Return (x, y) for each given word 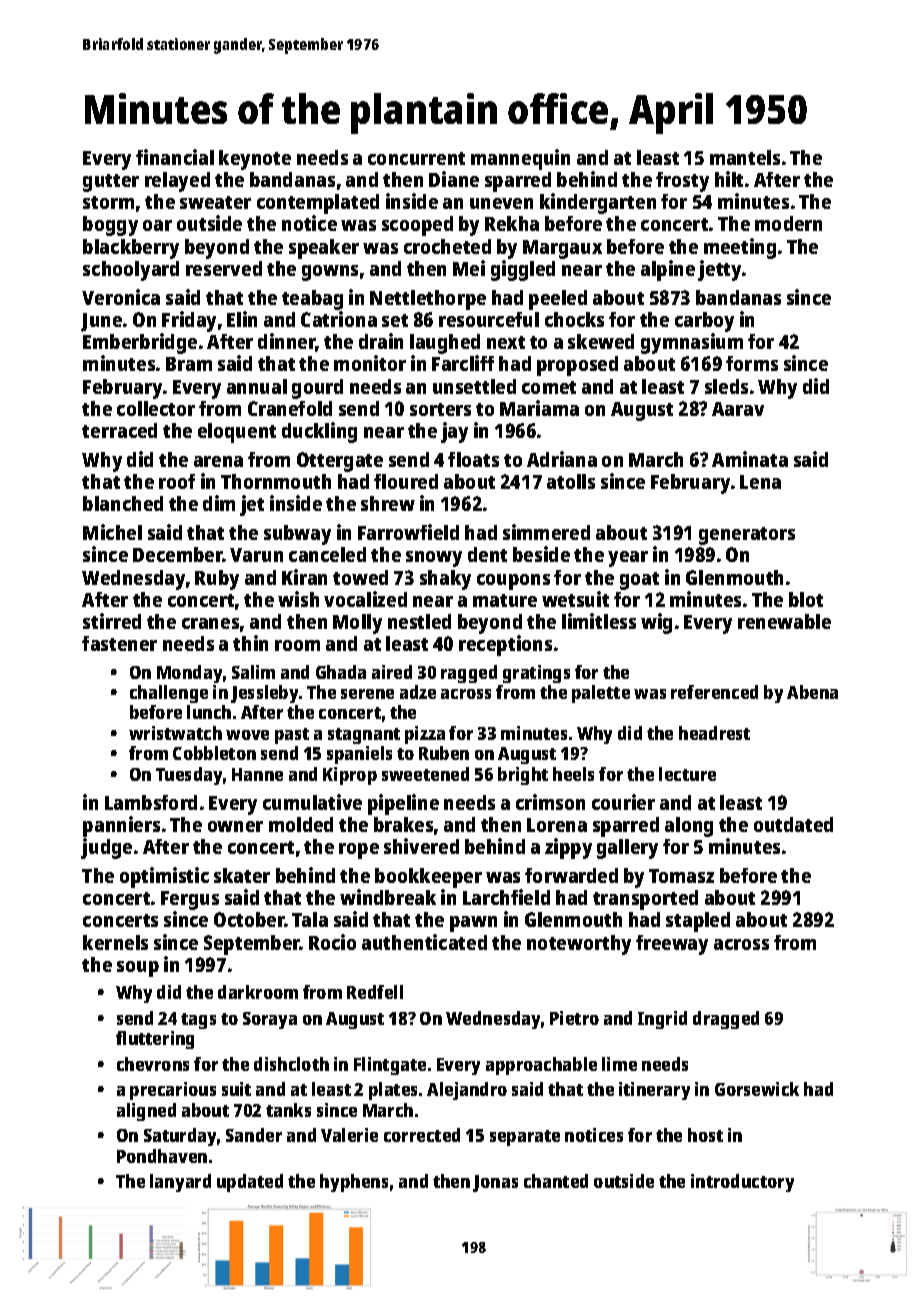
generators (747, 536)
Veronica (121, 297)
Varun (256, 555)
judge (106, 848)
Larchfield (506, 897)
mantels (745, 157)
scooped (417, 226)
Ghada (341, 672)
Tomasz (681, 876)
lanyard (180, 1183)
